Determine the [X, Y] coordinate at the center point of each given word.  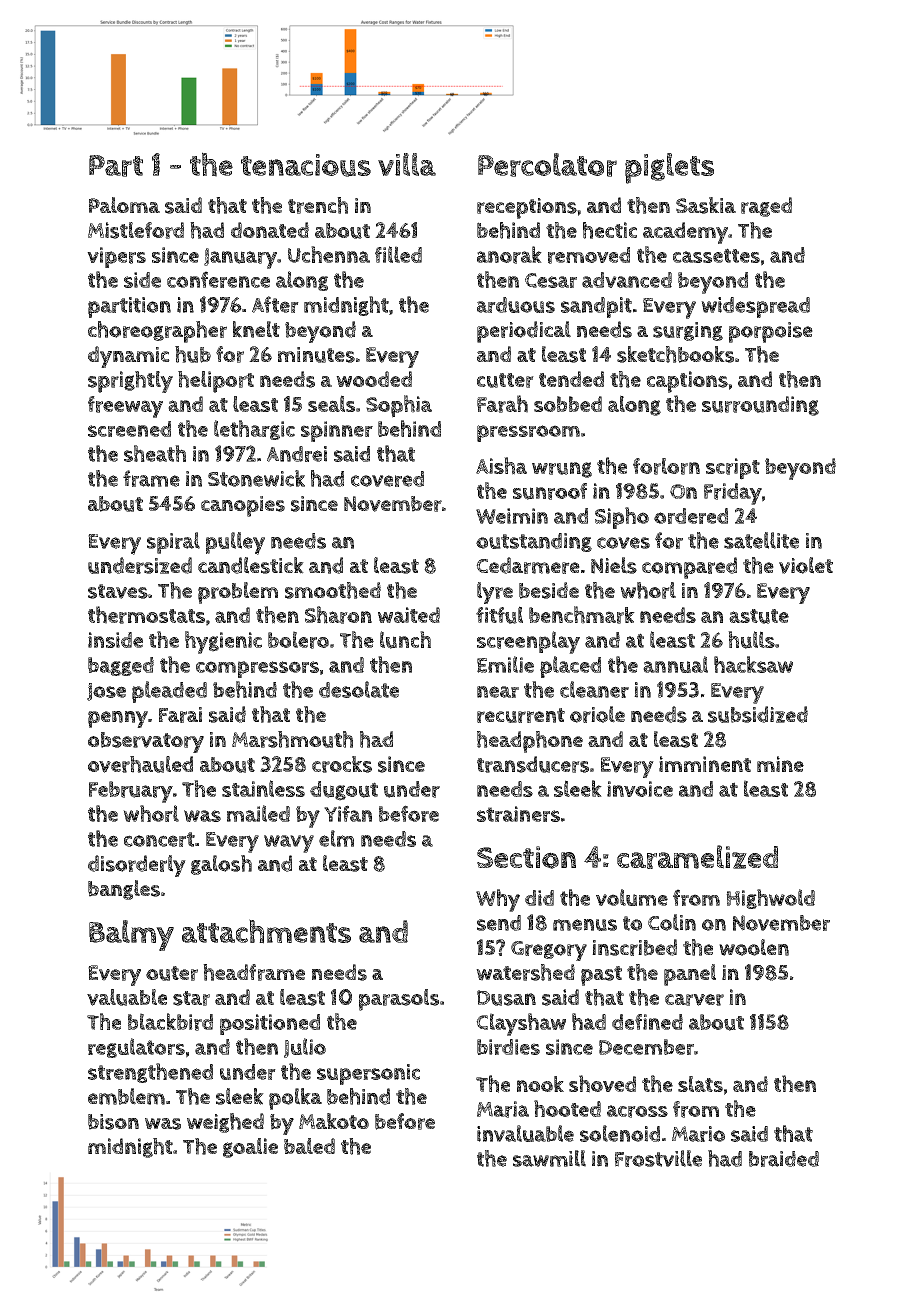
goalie [250, 1148]
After [275, 304]
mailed [258, 813]
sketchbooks [675, 354]
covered [387, 479]
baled [309, 1146]
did [539, 898]
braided [784, 1159]
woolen [754, 947]
